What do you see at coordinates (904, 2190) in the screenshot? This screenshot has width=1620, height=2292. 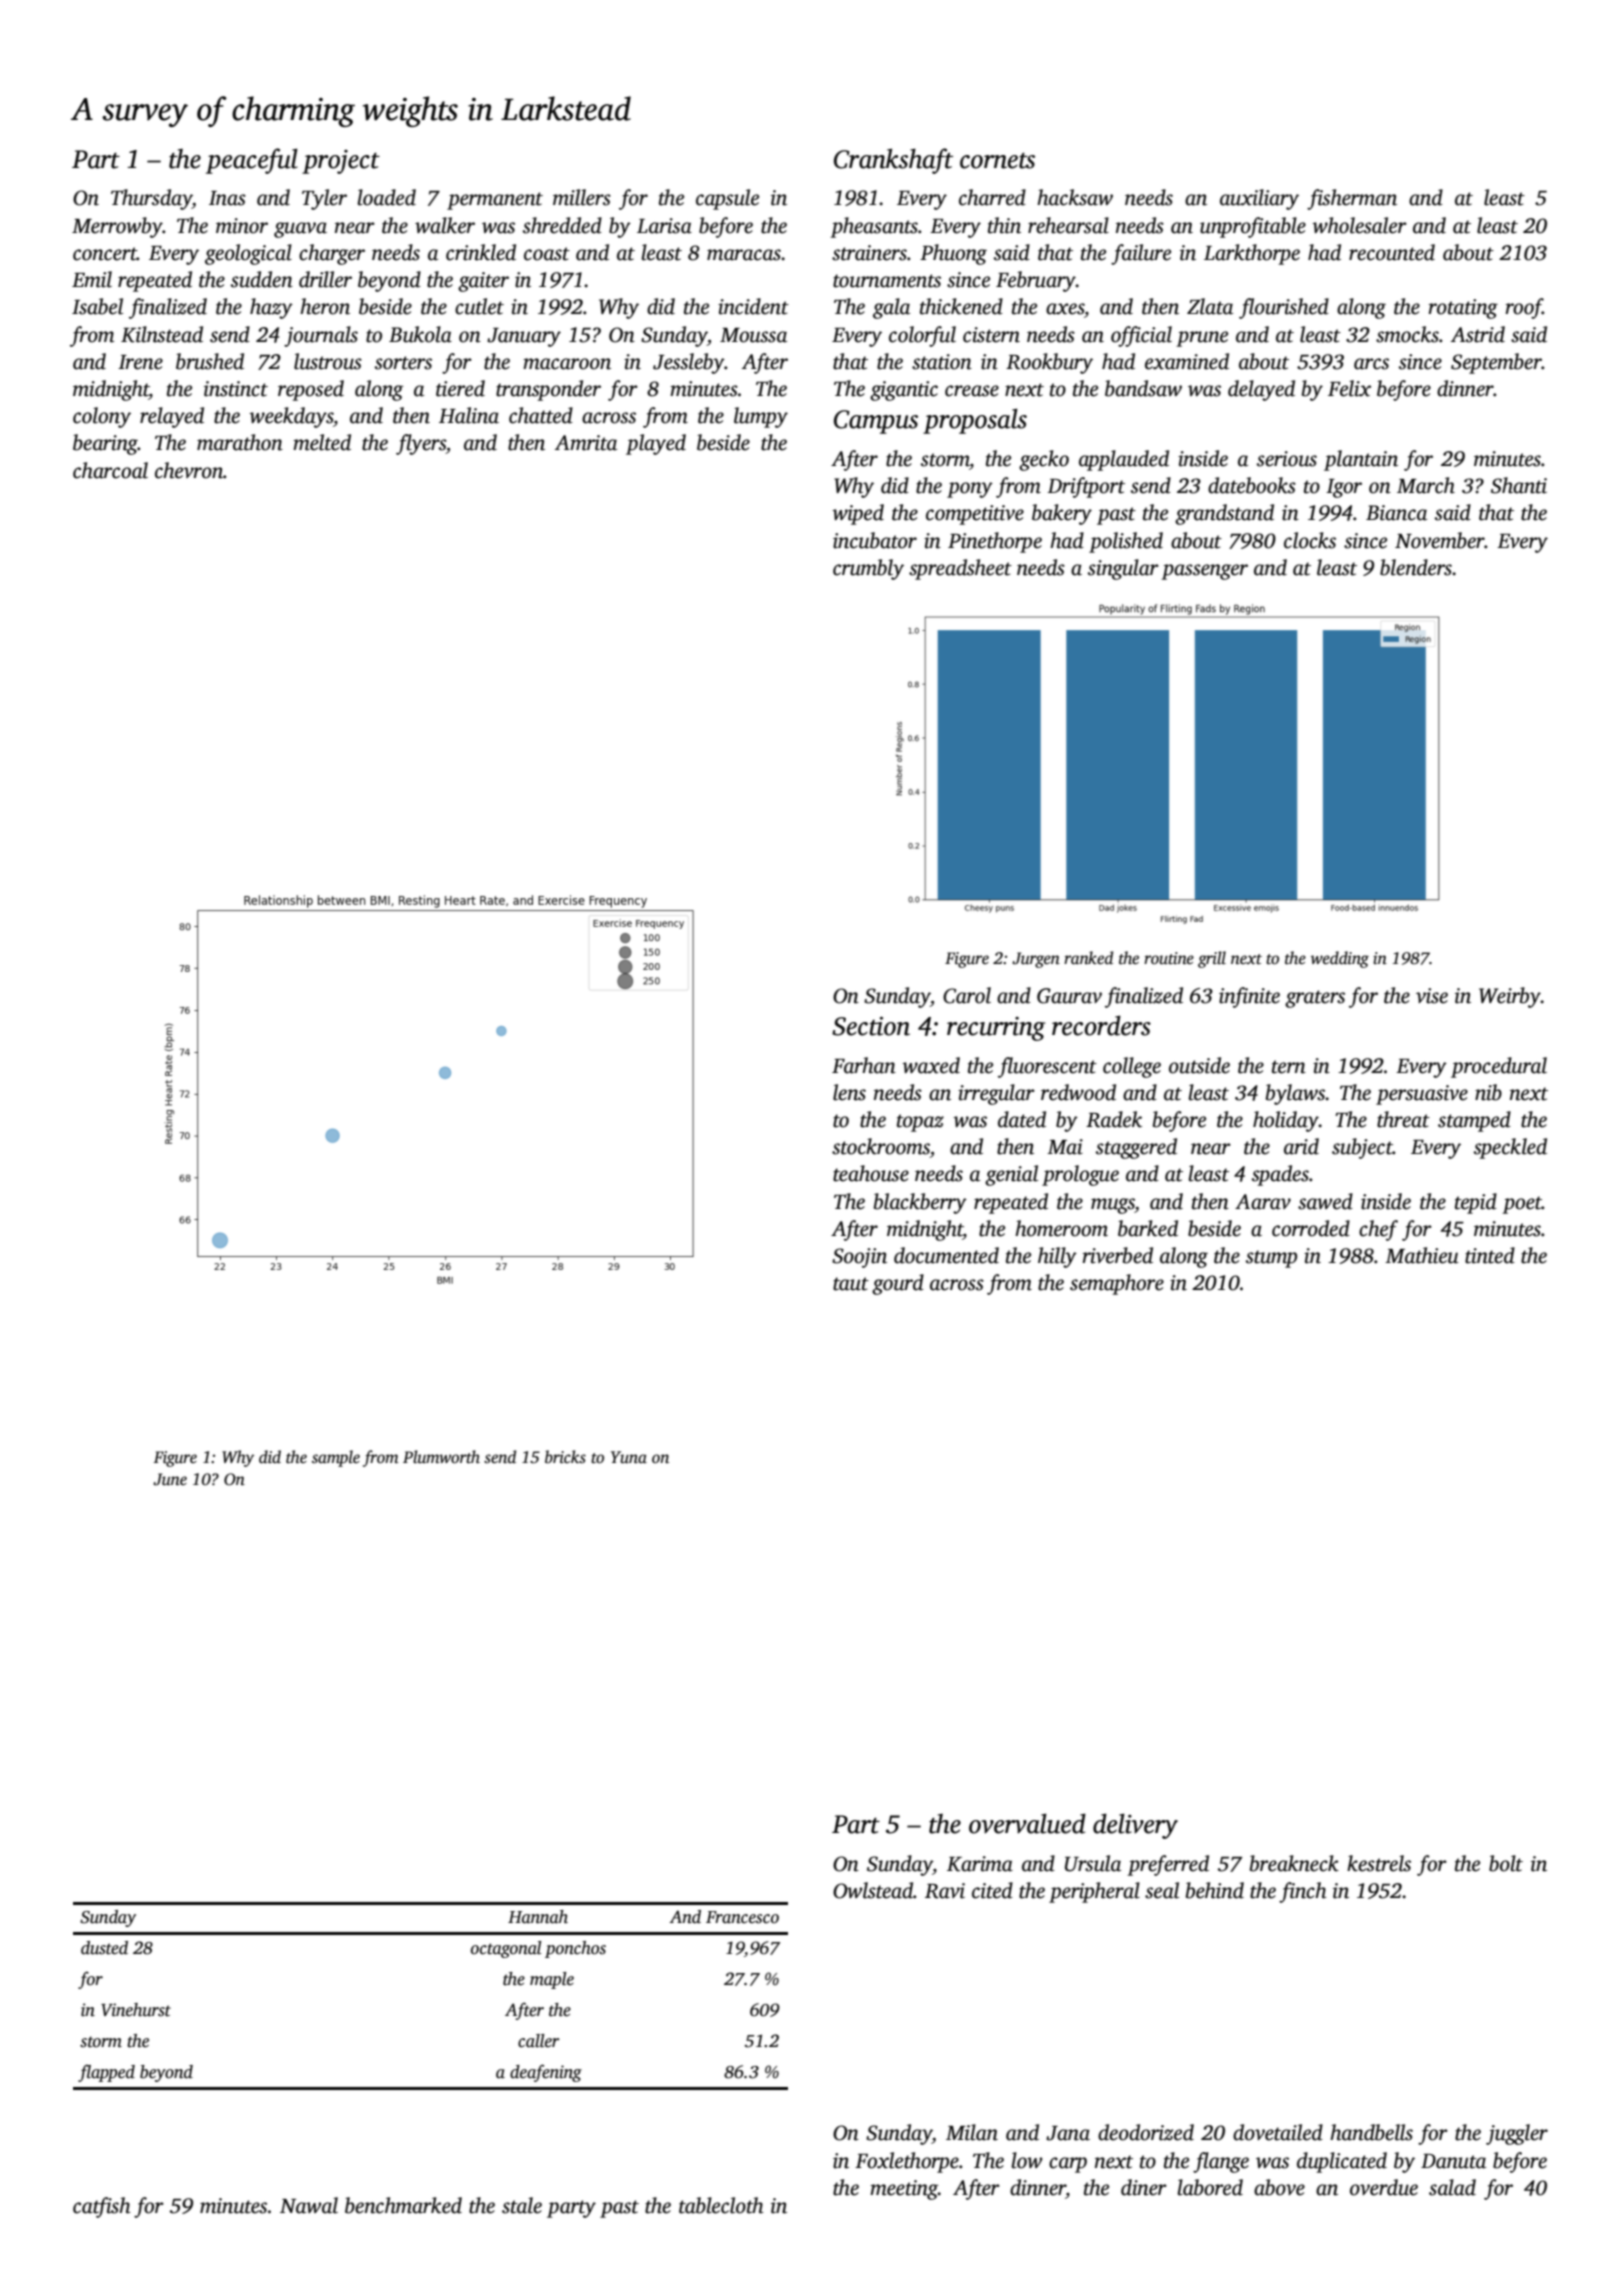 I see `meeting` at bounding box center [904, 2190].
